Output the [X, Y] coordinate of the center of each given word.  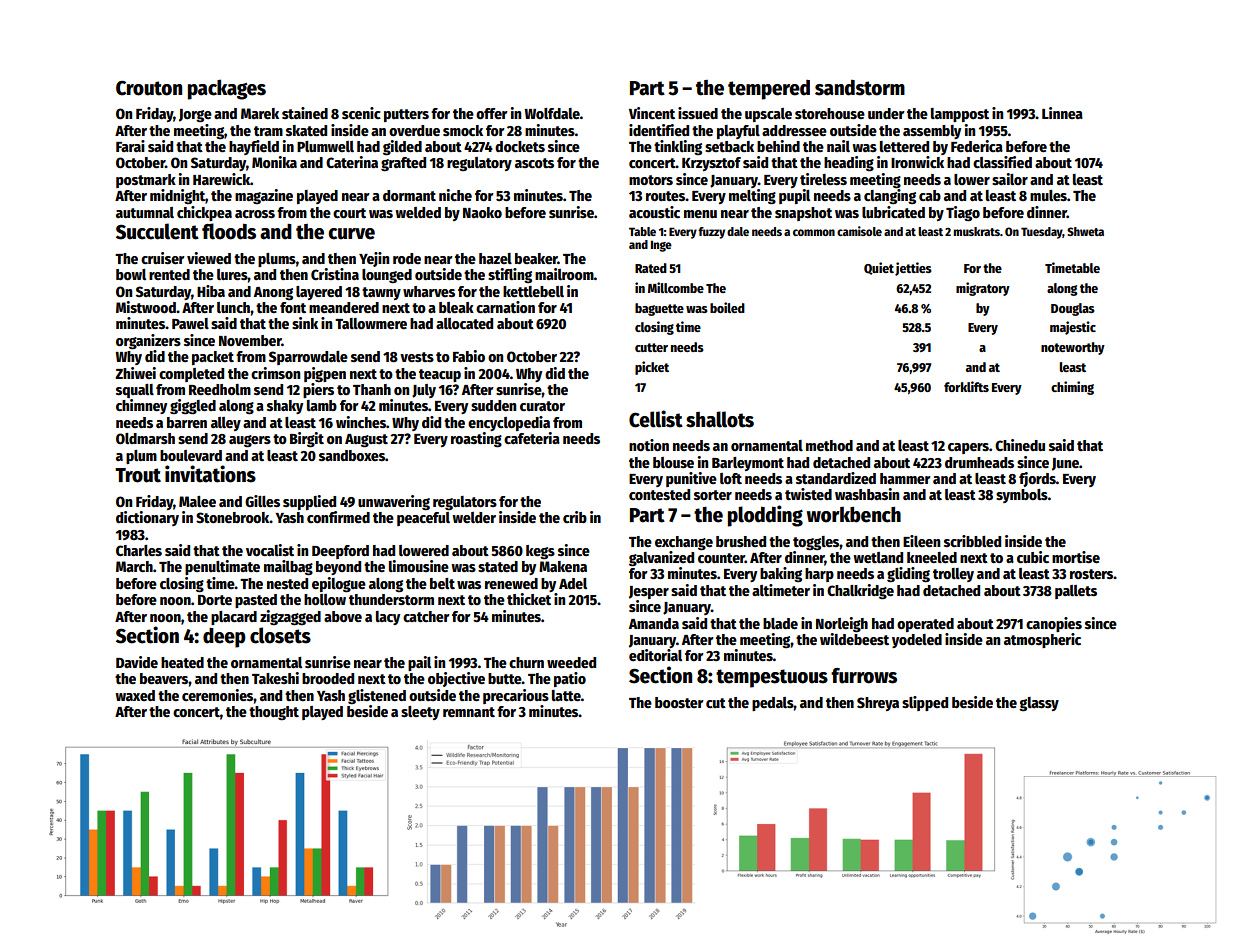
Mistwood [146, 307]
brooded [328, 678]
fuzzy [711, 233]
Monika [274, 162]
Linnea [1062, 113]
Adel [573, 583]
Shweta [1085, 231]
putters [406, 115]
